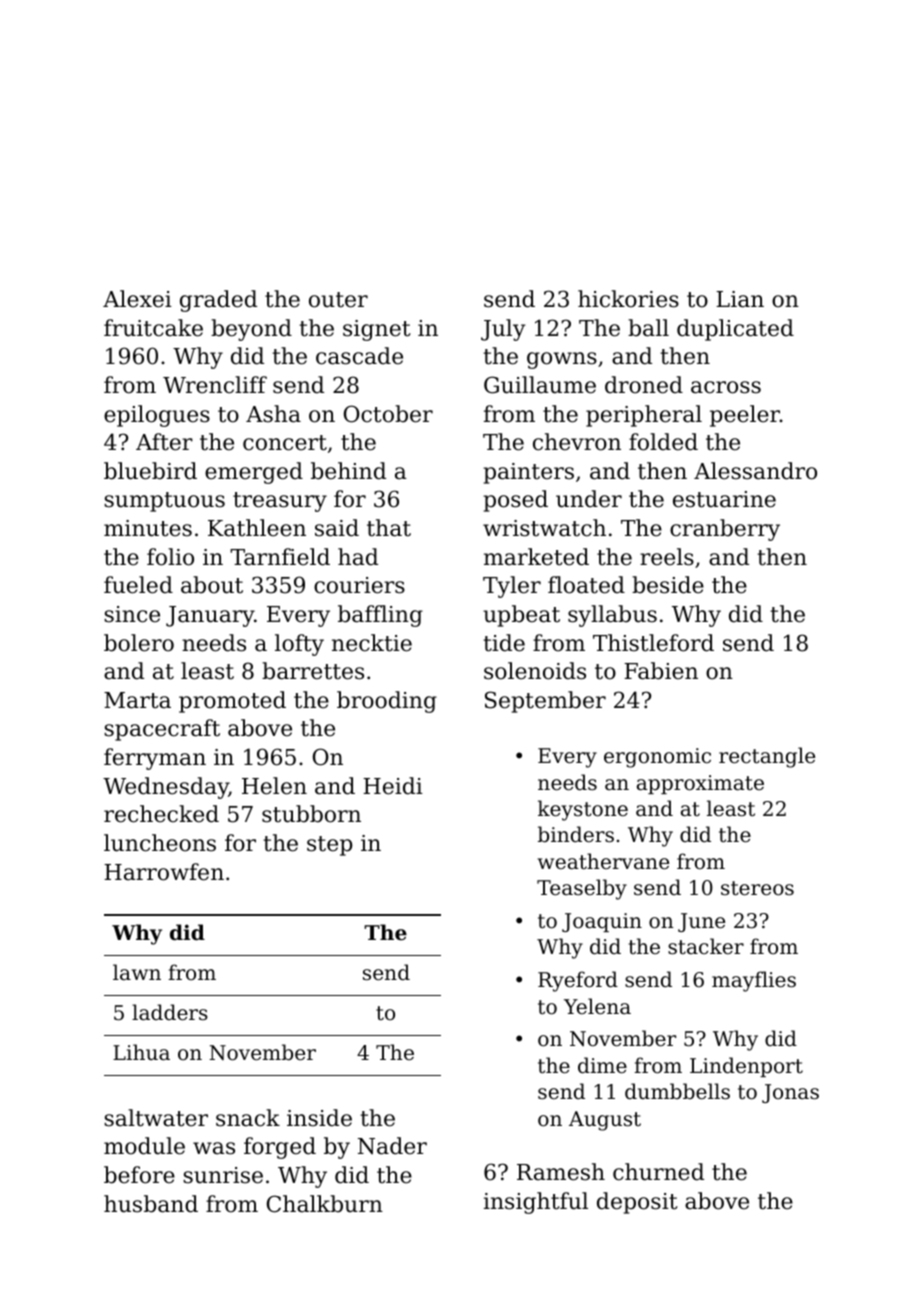 The width and height of the screenshot is (924, 1311). What do you see at coordinates (562, 360) in the screenshot?
I see `gowns` at bounding box center [562, 360].
